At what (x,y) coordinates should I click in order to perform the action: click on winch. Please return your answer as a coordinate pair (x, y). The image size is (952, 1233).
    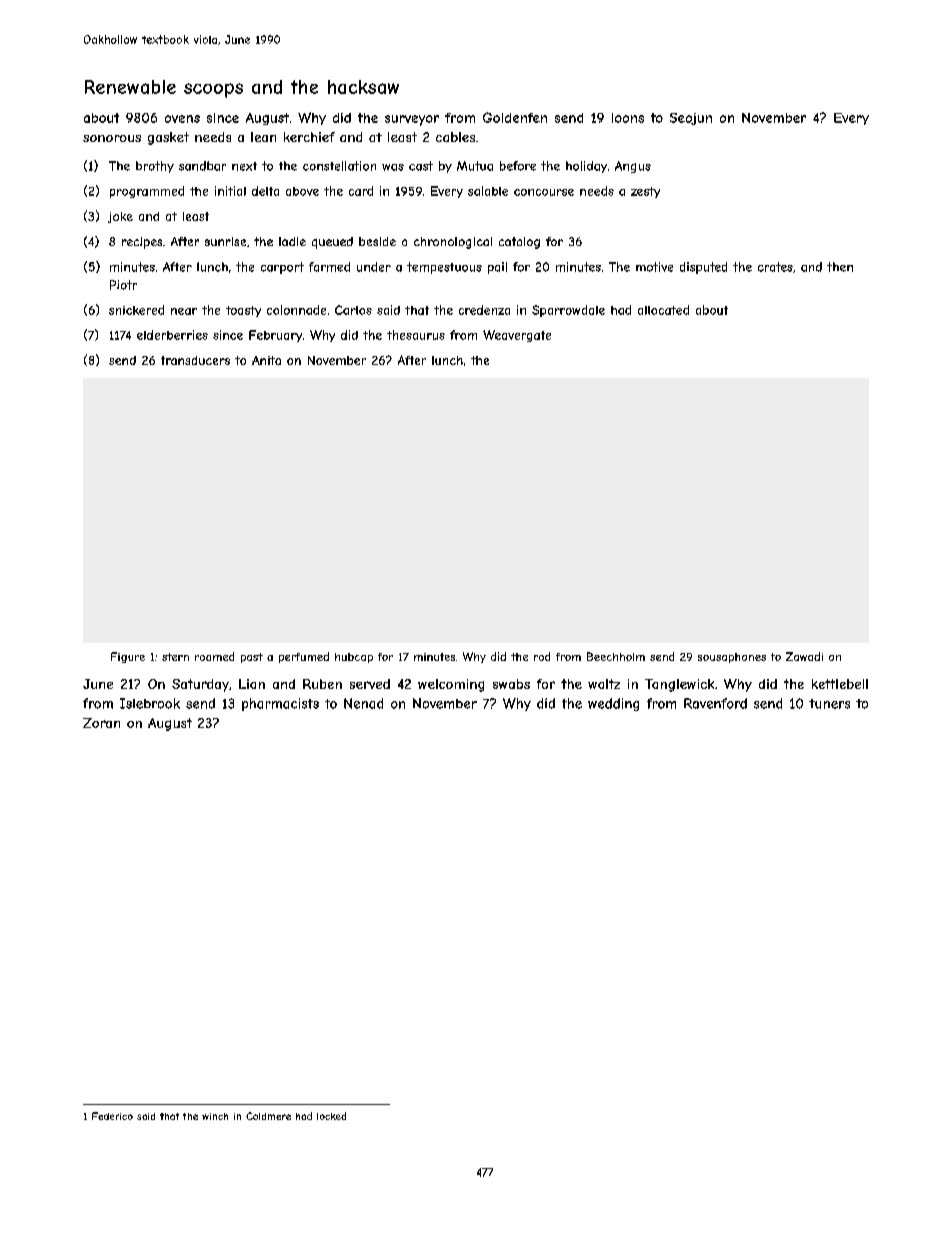
    Looking at the image, I should click on (215, 1116).
